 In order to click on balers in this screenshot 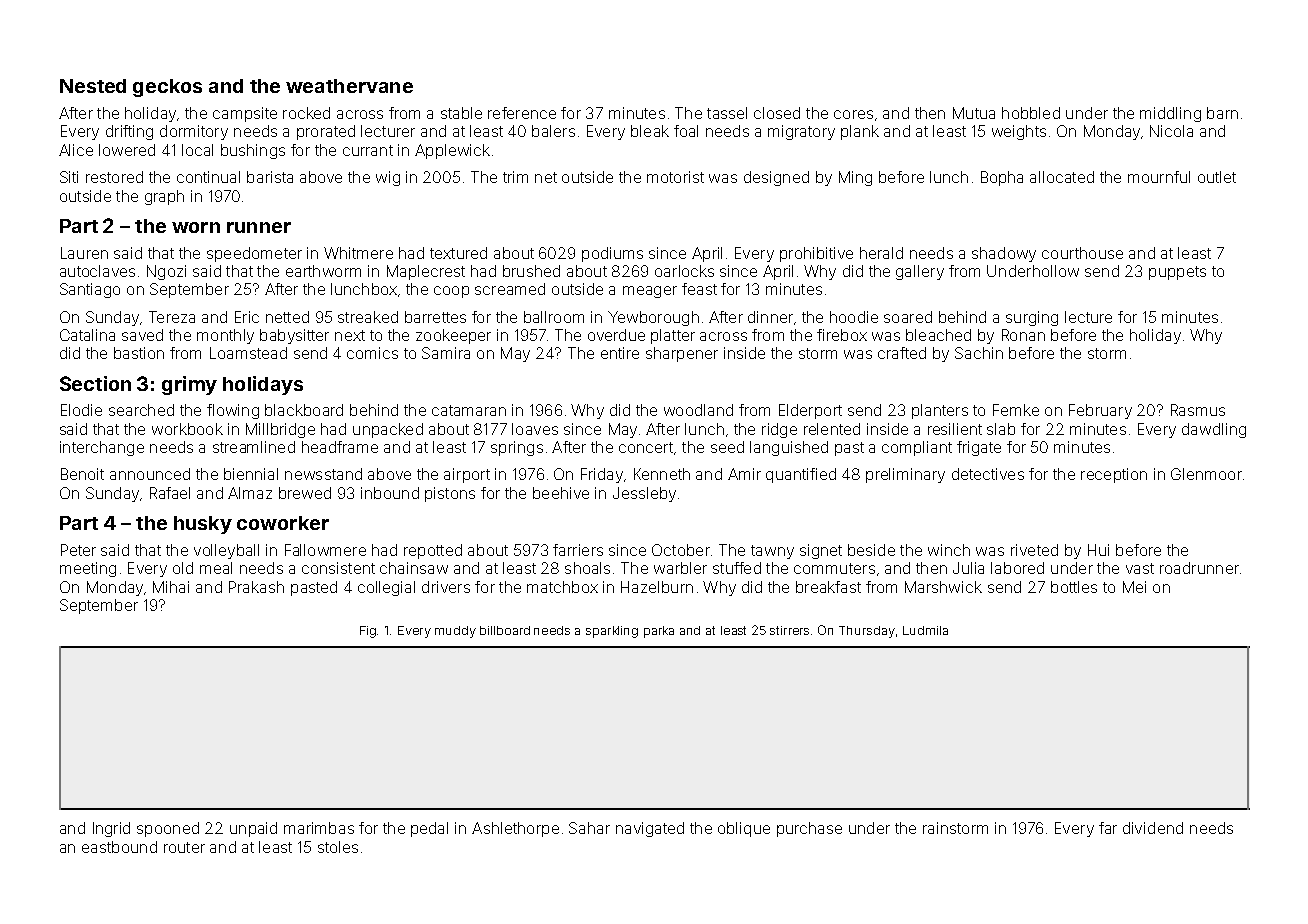, I will do `click(553, 131)`.
